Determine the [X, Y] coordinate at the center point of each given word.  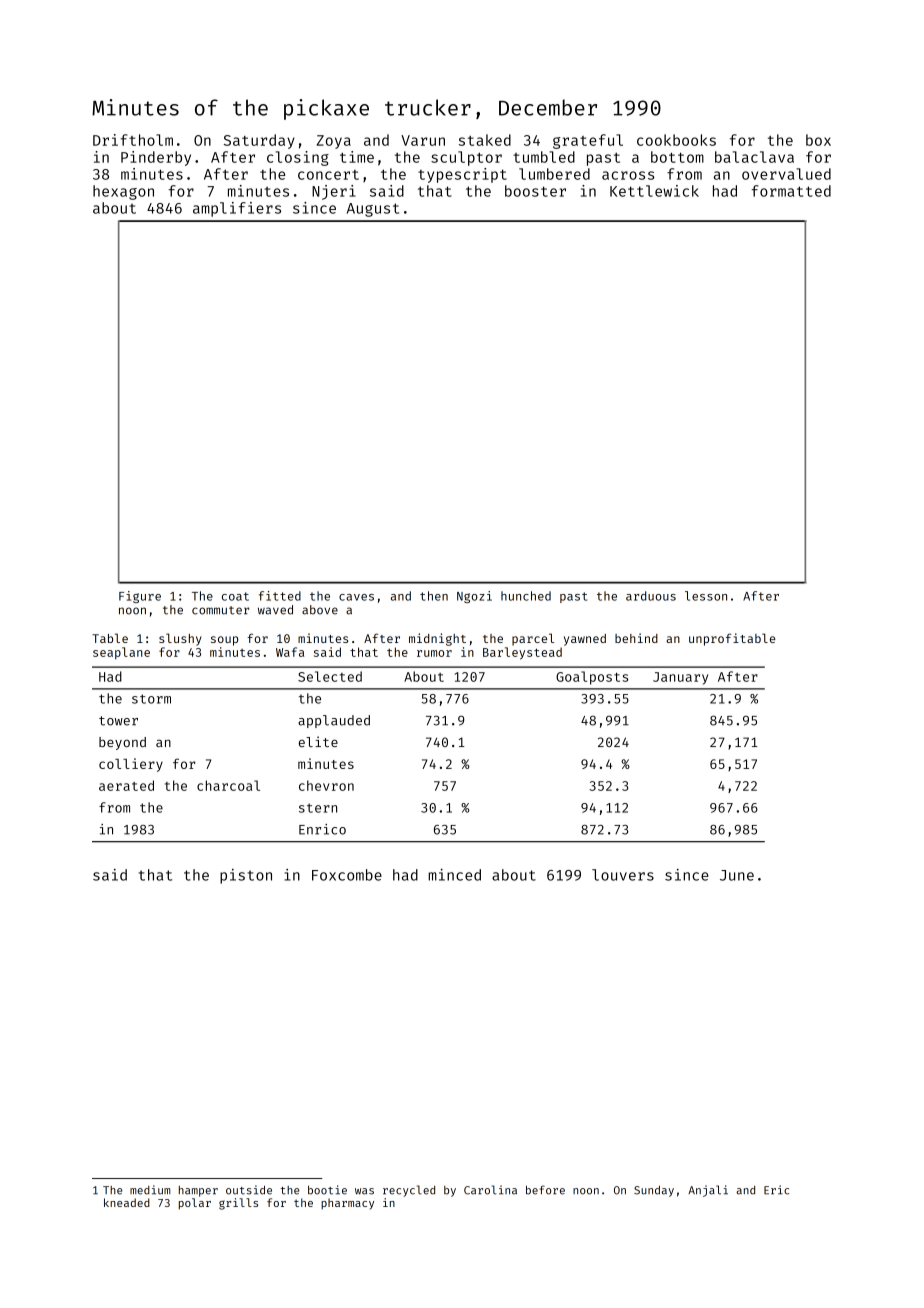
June [737, 875]
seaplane [121, 653]
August [373, 210]
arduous [651, 596]
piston [246, 876]
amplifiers [237, 209]
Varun [423, 140]
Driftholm [133, 140]
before [545, 1190]
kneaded [127, 1202]
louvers [623, 875]
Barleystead [522, 653]
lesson [706, 596]
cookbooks [676, 140]
